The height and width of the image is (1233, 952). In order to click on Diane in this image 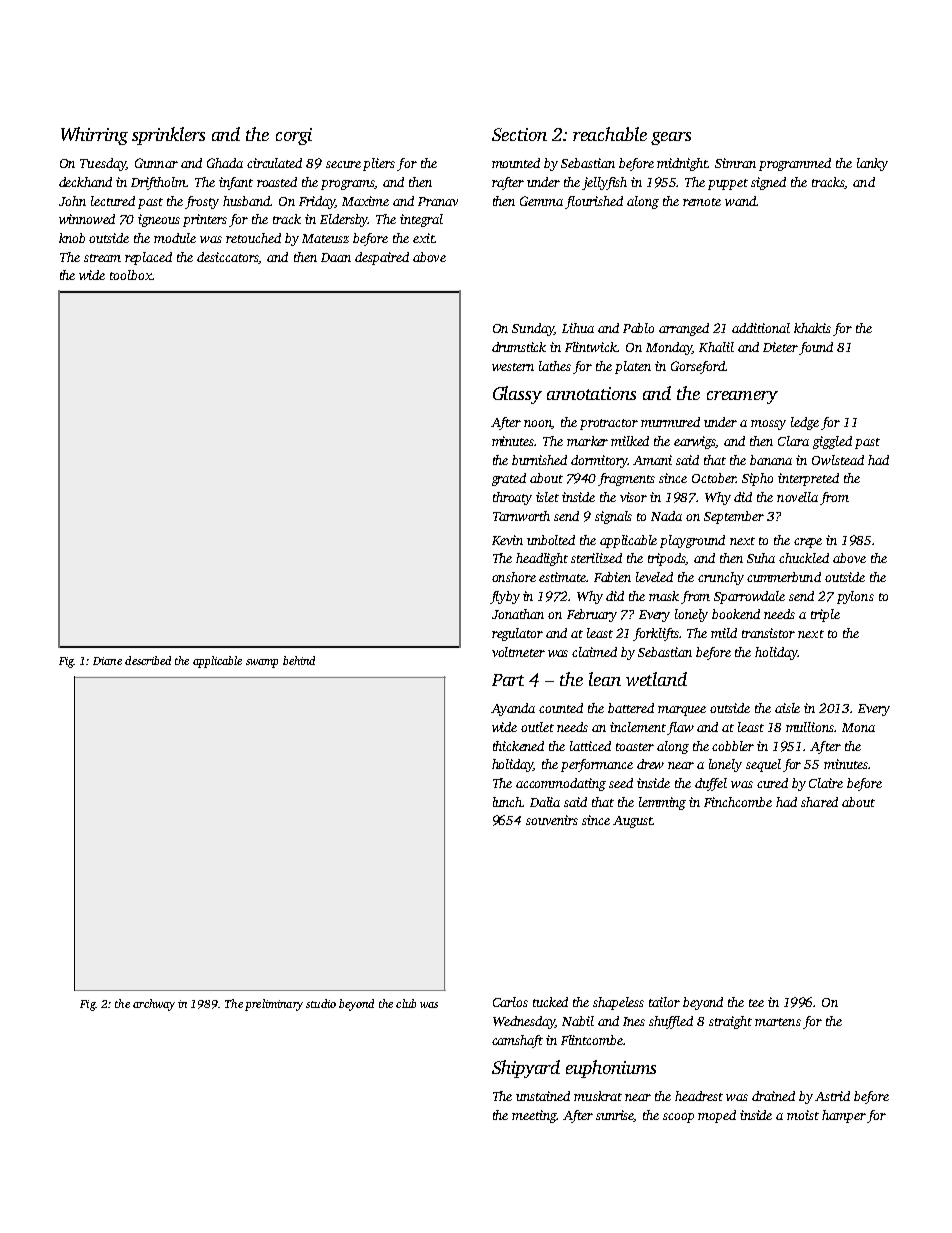, I will do `click(107, 661)`.
